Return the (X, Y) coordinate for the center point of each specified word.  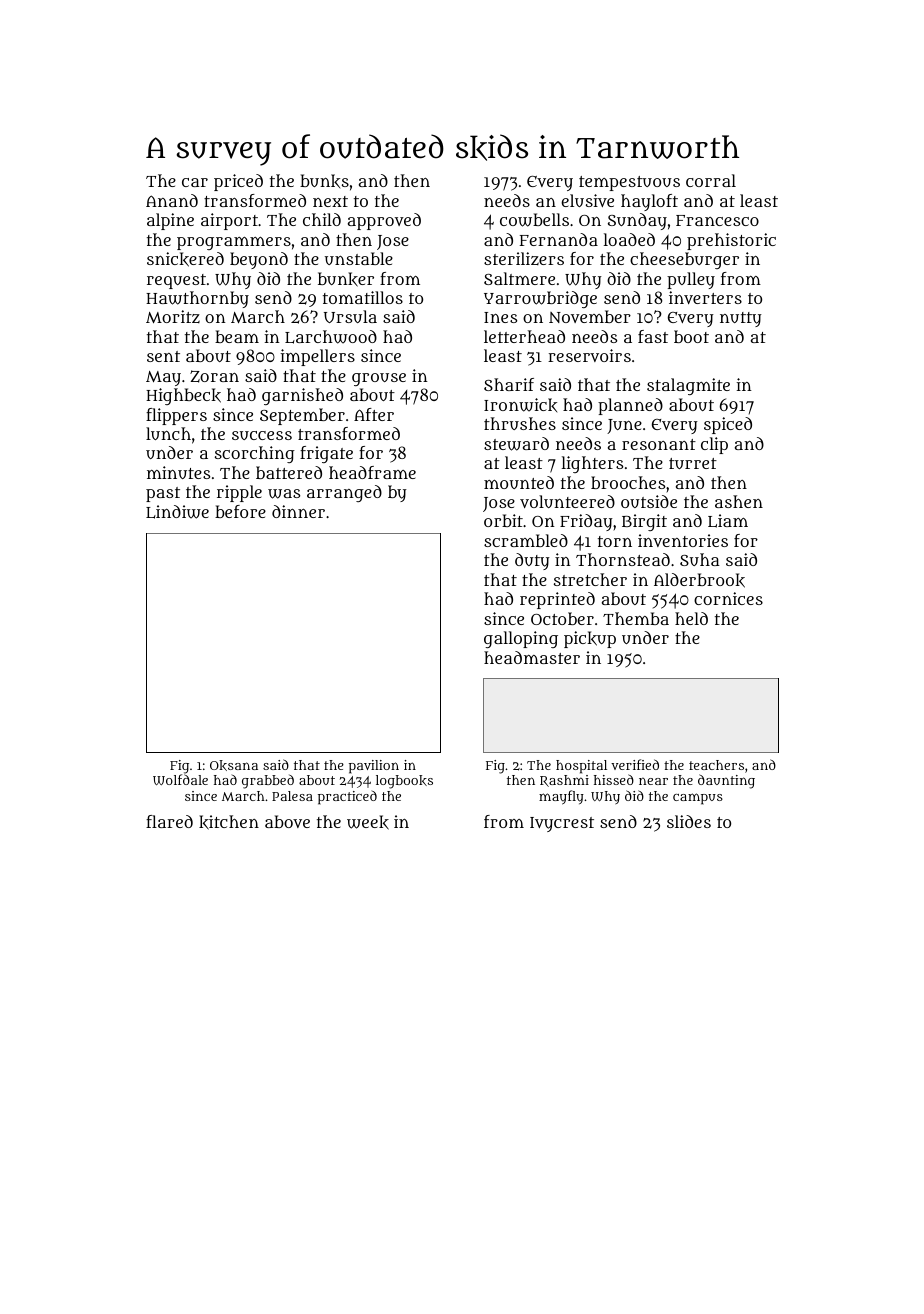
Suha (700, 559)
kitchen (229, 822)
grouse (379, 379)
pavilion (374, 767)
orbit (503, 520)
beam (237, 336)
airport (229, 221)
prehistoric (731, 241)
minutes (178, 472)
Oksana (234, 765)
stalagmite (688, 386)
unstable (359, 258)
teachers (716, 765)
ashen (739, 501)
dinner (298, 511)
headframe (372, 472)
